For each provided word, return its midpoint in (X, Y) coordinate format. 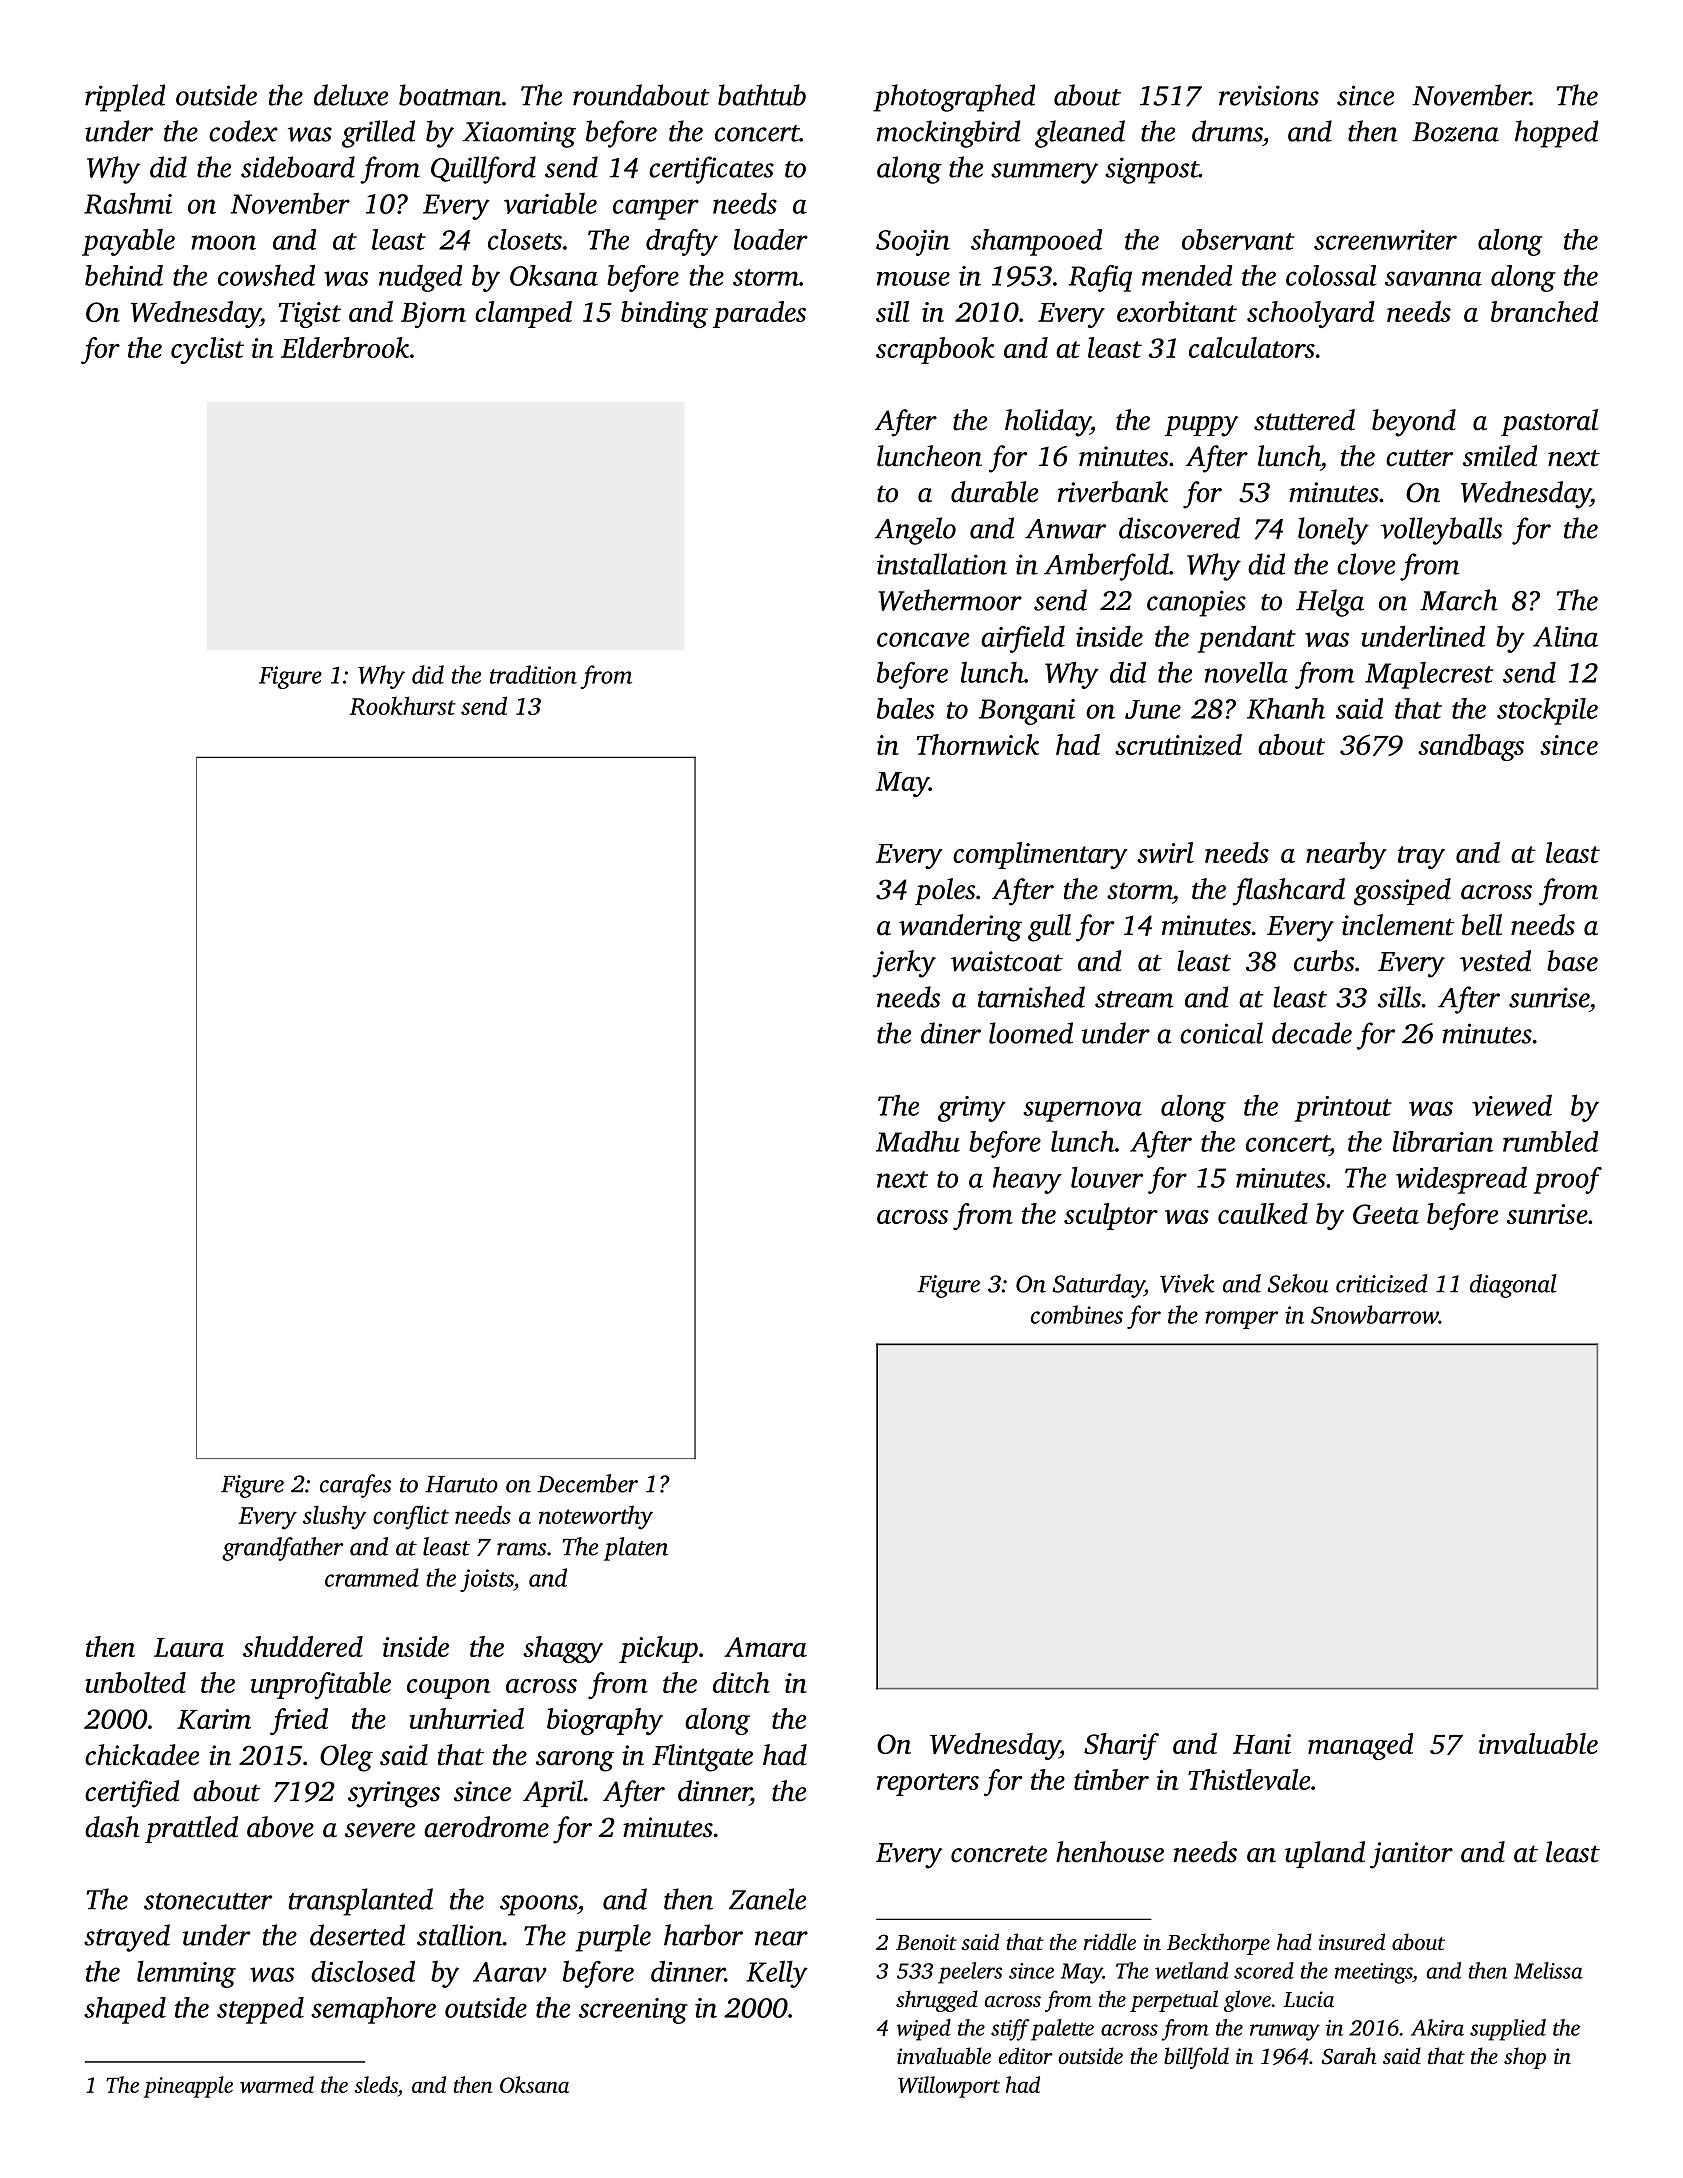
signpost (1152, 170)
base (1572, 961)
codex (243, 131)
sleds (376, 2084)
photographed (954, 98)
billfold (1196, 2058)
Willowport (949, 2087)
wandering (960, 928)
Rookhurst (403, 705)
